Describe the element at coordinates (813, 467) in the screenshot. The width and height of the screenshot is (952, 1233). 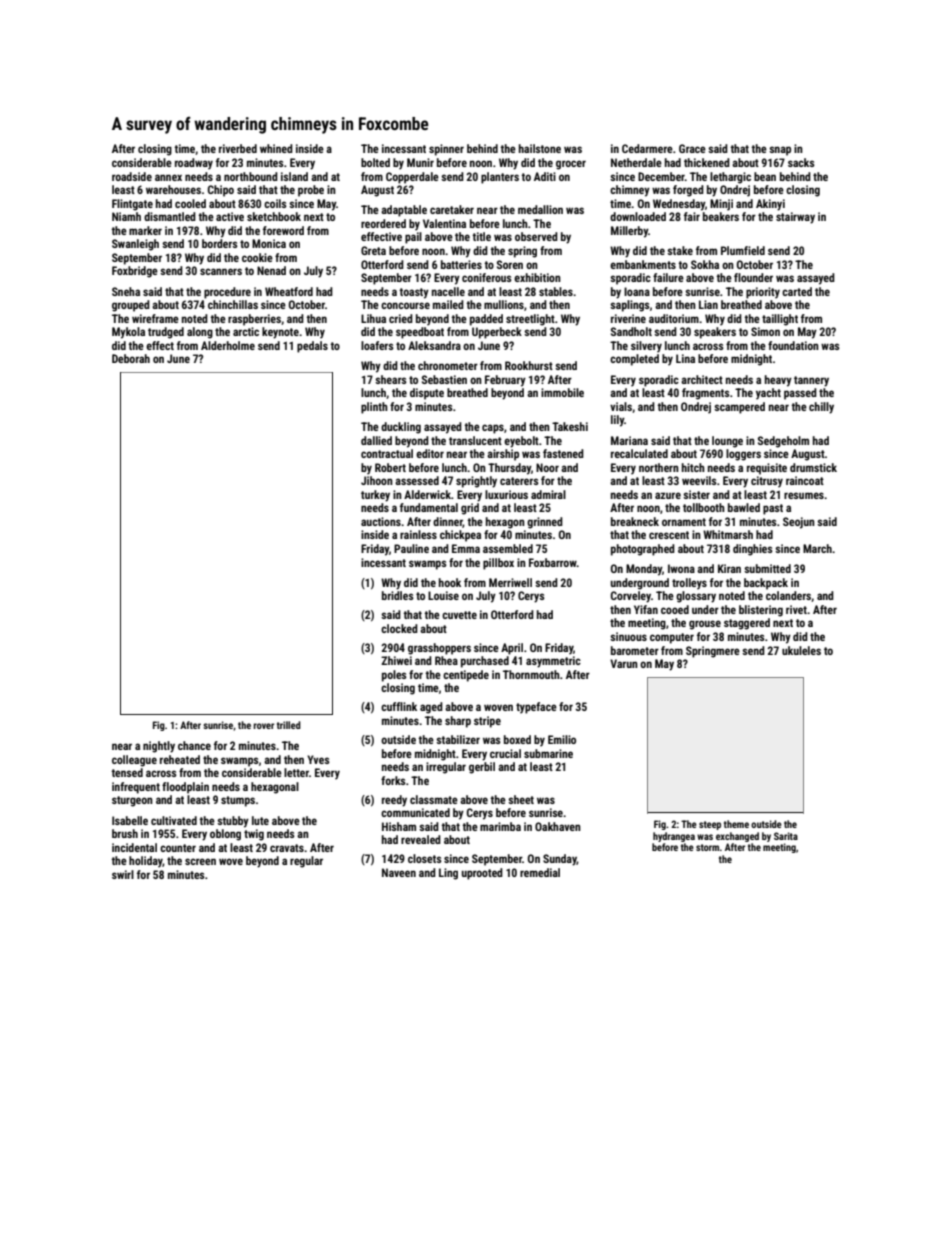
I see `drumstick` at that location.
